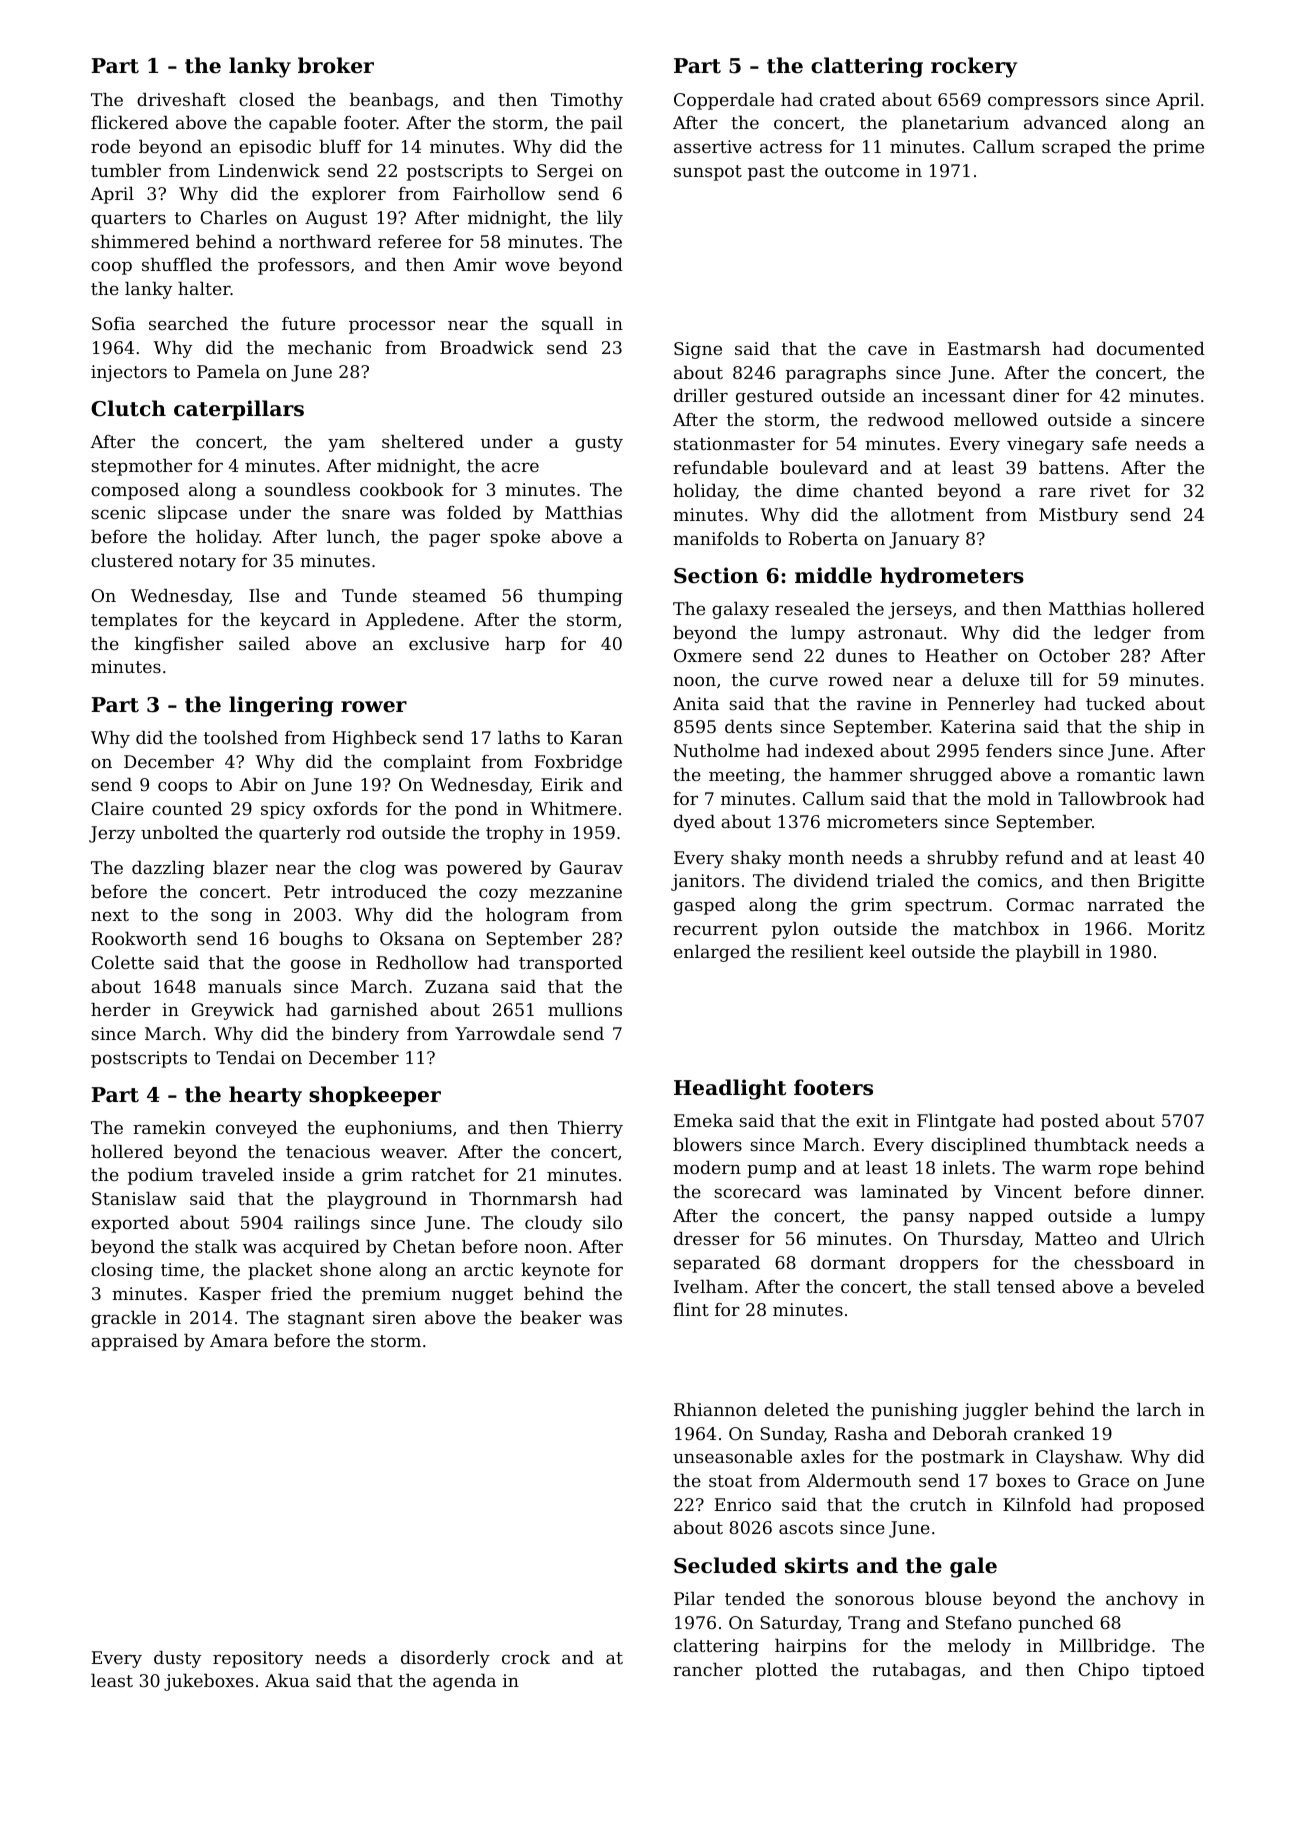  Describe the element at coordinates (328, 1151) in the page. I see `tenacious` at that location.
